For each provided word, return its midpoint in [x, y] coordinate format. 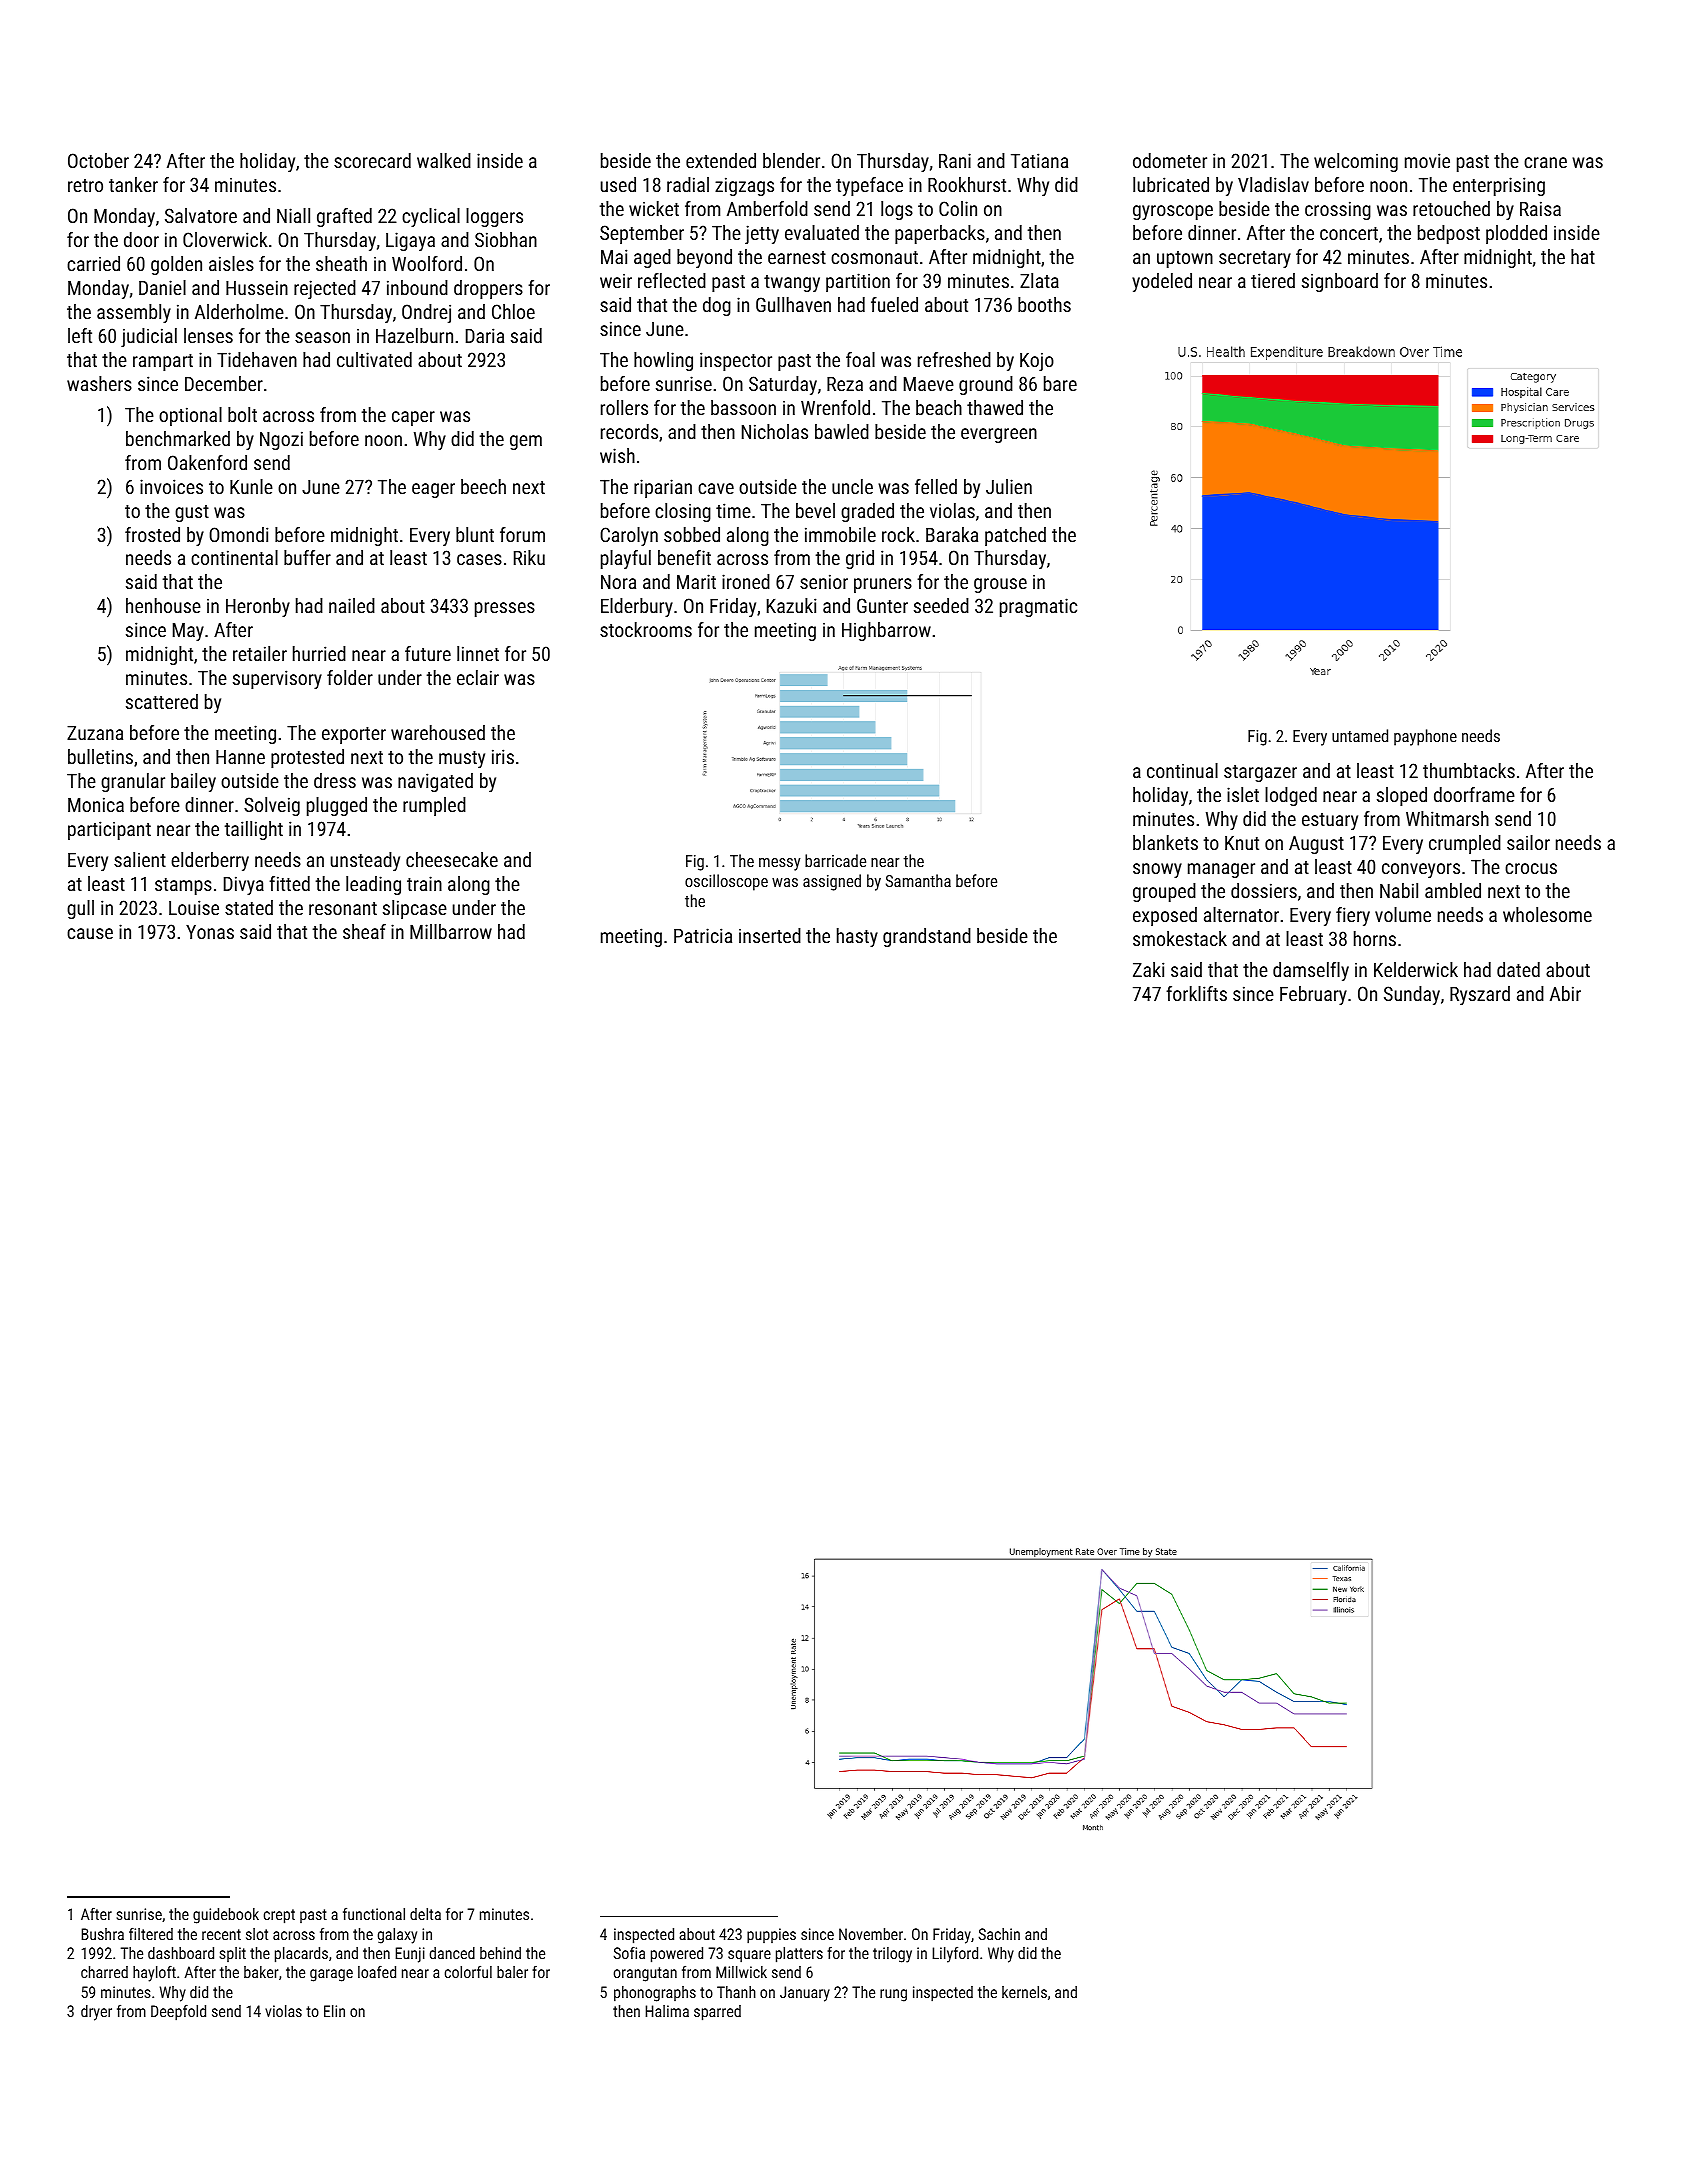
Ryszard [1480, 995]
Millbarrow [451, 931]
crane [1545, 162]
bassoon [743, 407]
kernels [1024, 1992]
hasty [857, 937]
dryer [96, 2013]
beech [483, 486]
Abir [1565, 993]
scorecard [372, 160]
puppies [771, 1936]
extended [721, 160]
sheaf [364, 931]
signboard [1340, 282]
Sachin [999, 1934]
